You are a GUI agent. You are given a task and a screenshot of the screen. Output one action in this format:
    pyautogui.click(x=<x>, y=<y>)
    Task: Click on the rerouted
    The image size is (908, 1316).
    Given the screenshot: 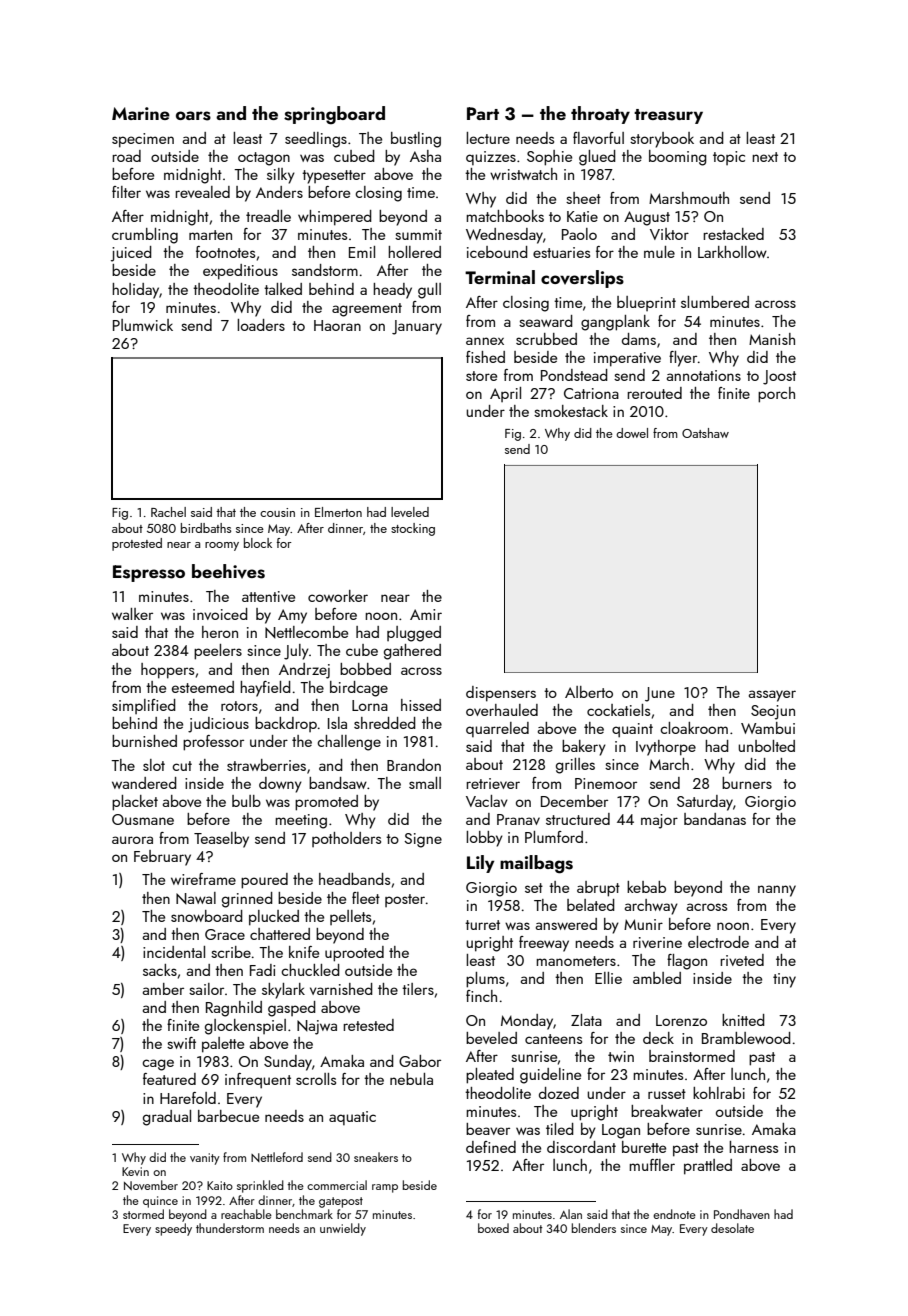 What is the action you would take?
    pyautogui.click(x=654, y=393)
